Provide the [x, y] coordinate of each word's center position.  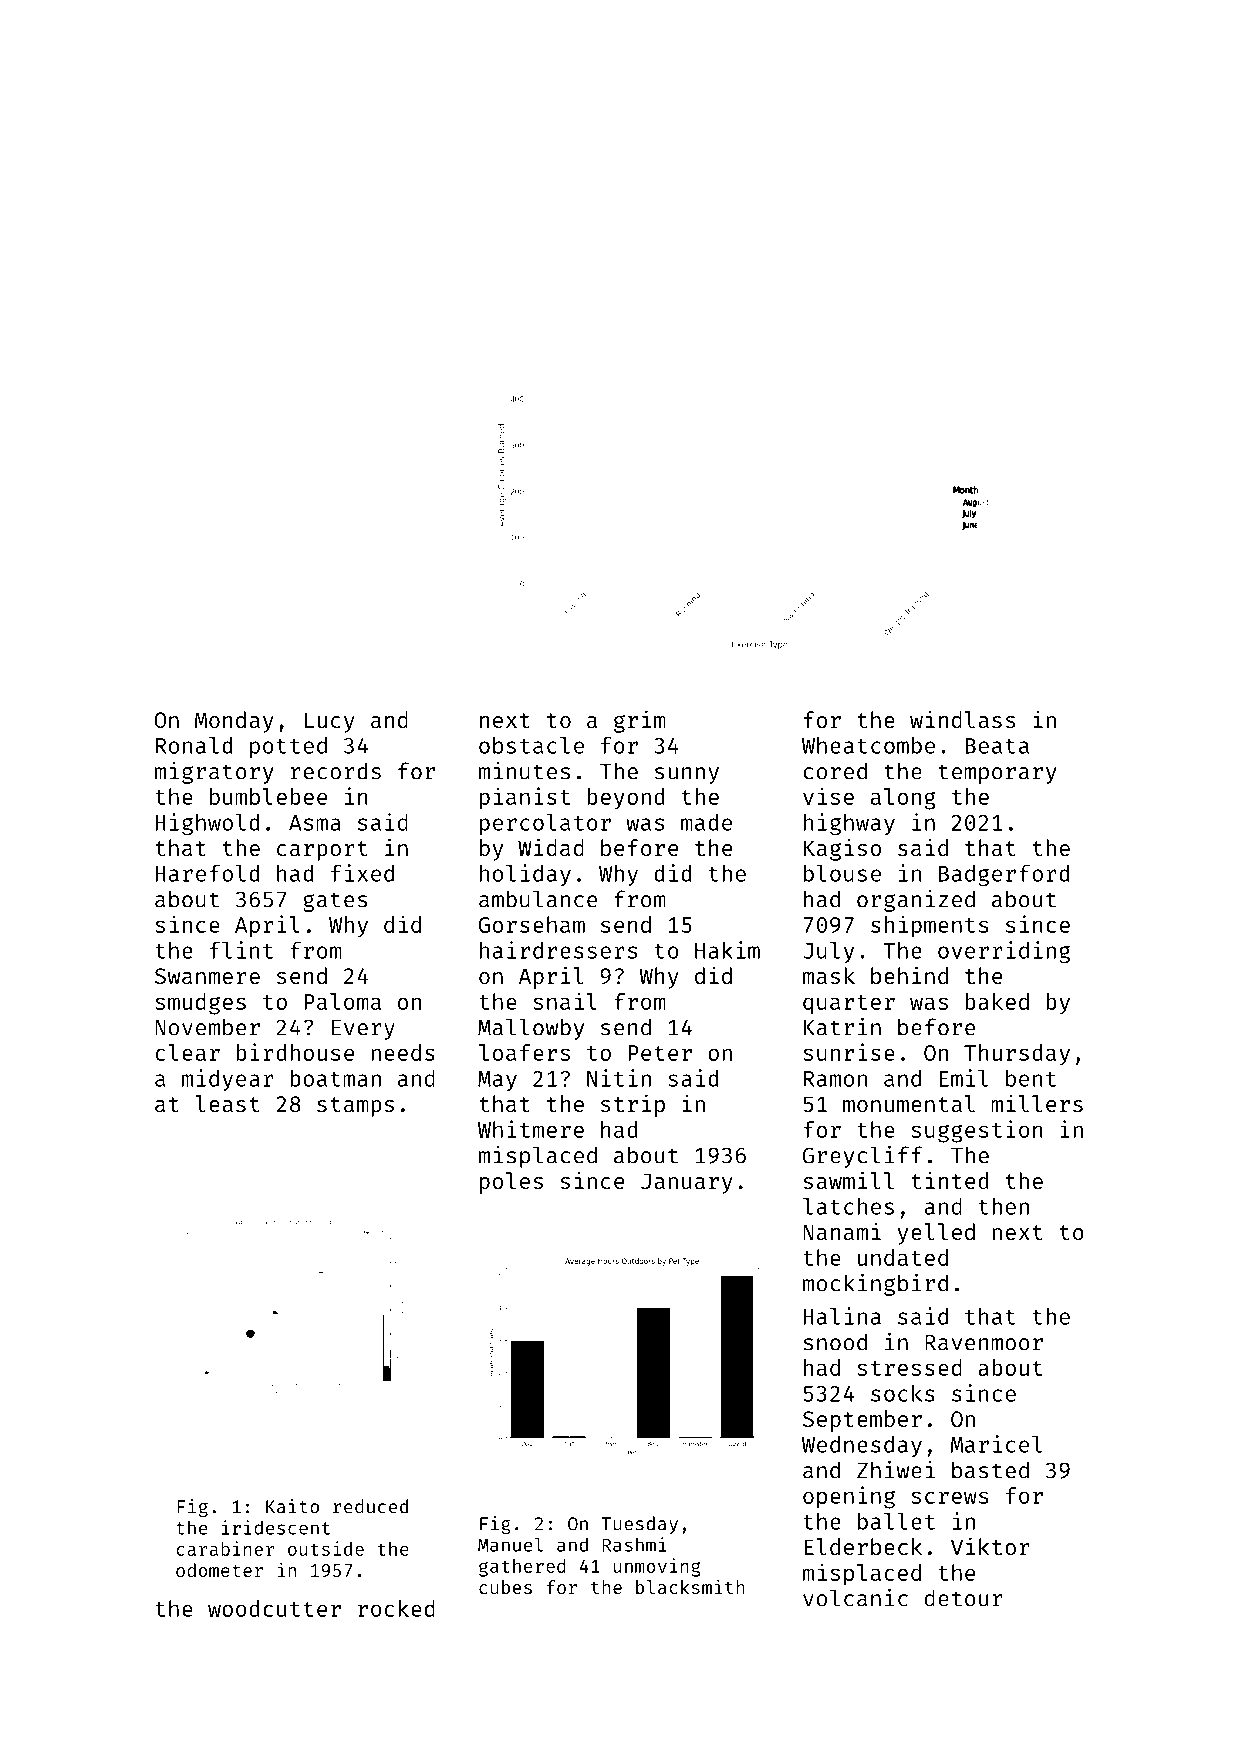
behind [909, 975]
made [706, 822]
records [336, 771]
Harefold [207, 873]
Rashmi [634, 1544]
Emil [963, 1078]
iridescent [276, 1527]
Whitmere [531, 1129]
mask [829, 975]
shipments [929, 926]
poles [511, 1183]
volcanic [855, 1598]
